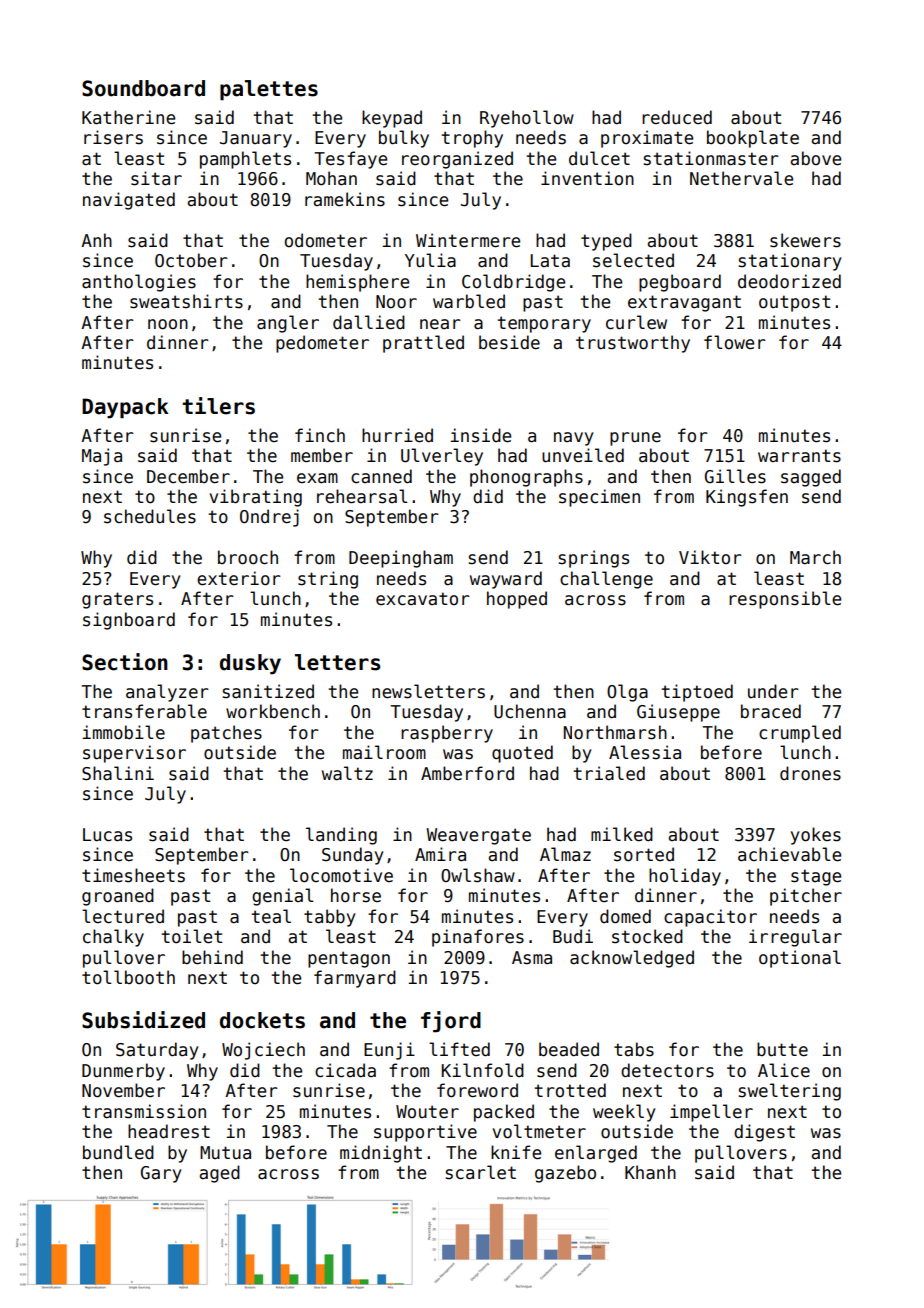 This screenshot has height=1308, width=924. I want to click on Uchenna, so click(530, 711).
